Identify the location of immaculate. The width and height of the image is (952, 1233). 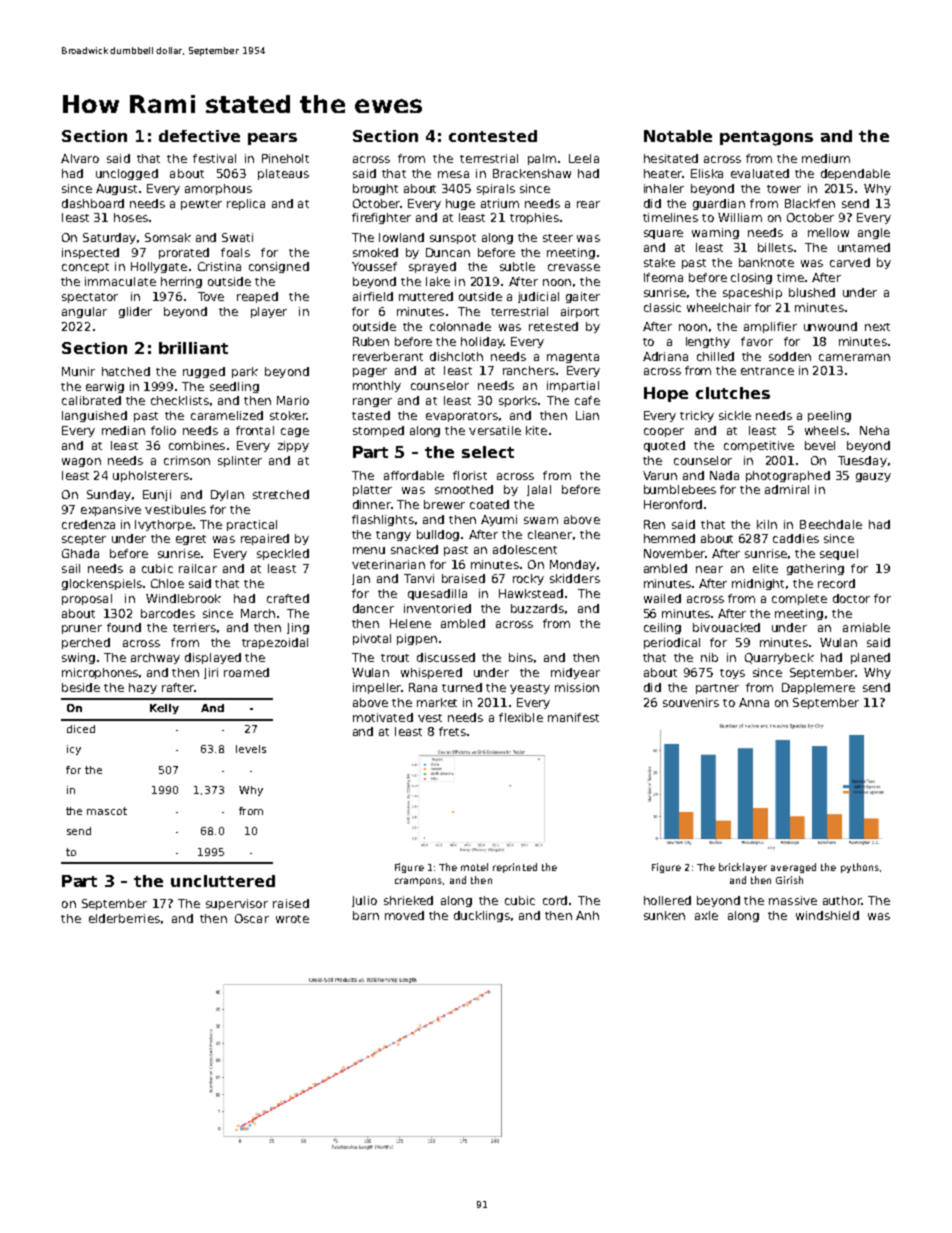
(120, 281).
